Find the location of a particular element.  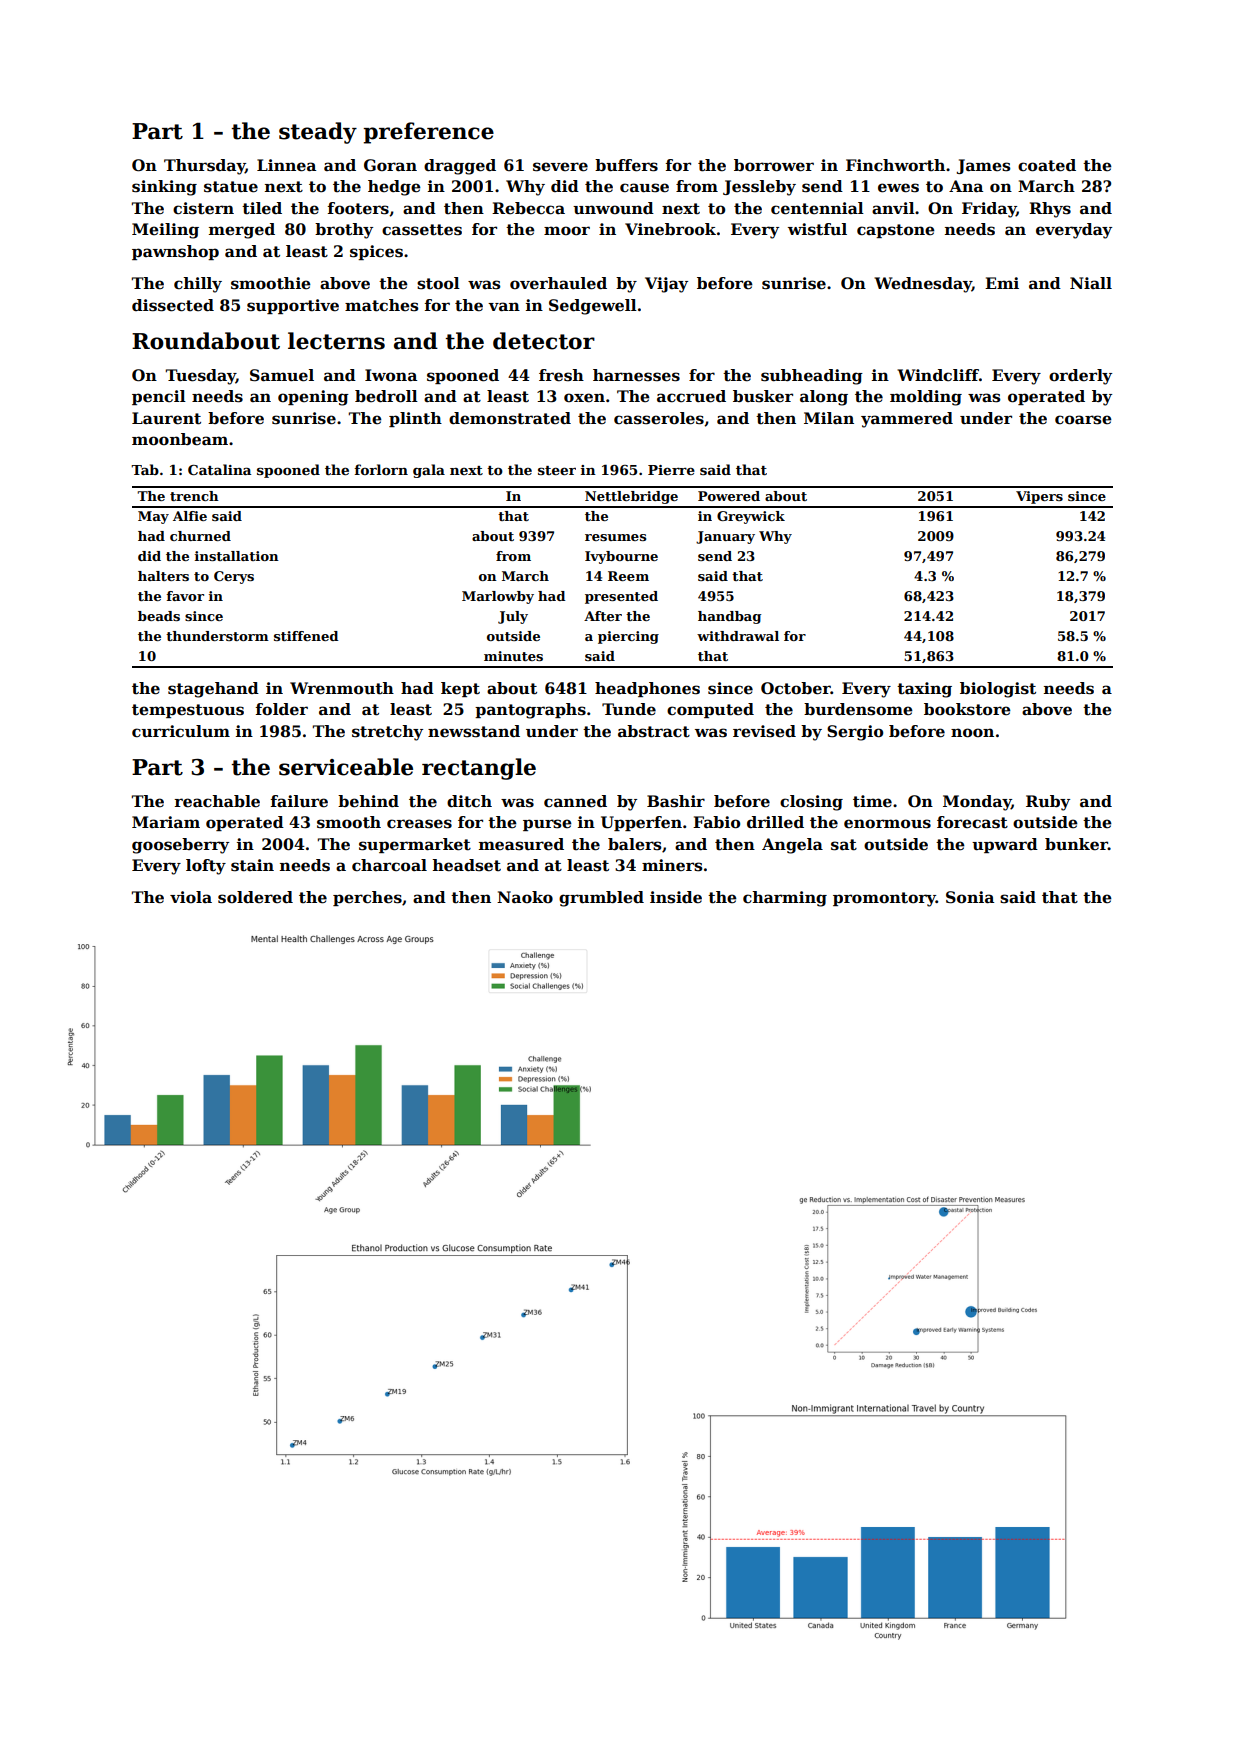

unwound is located at coordinates (613, 208).
